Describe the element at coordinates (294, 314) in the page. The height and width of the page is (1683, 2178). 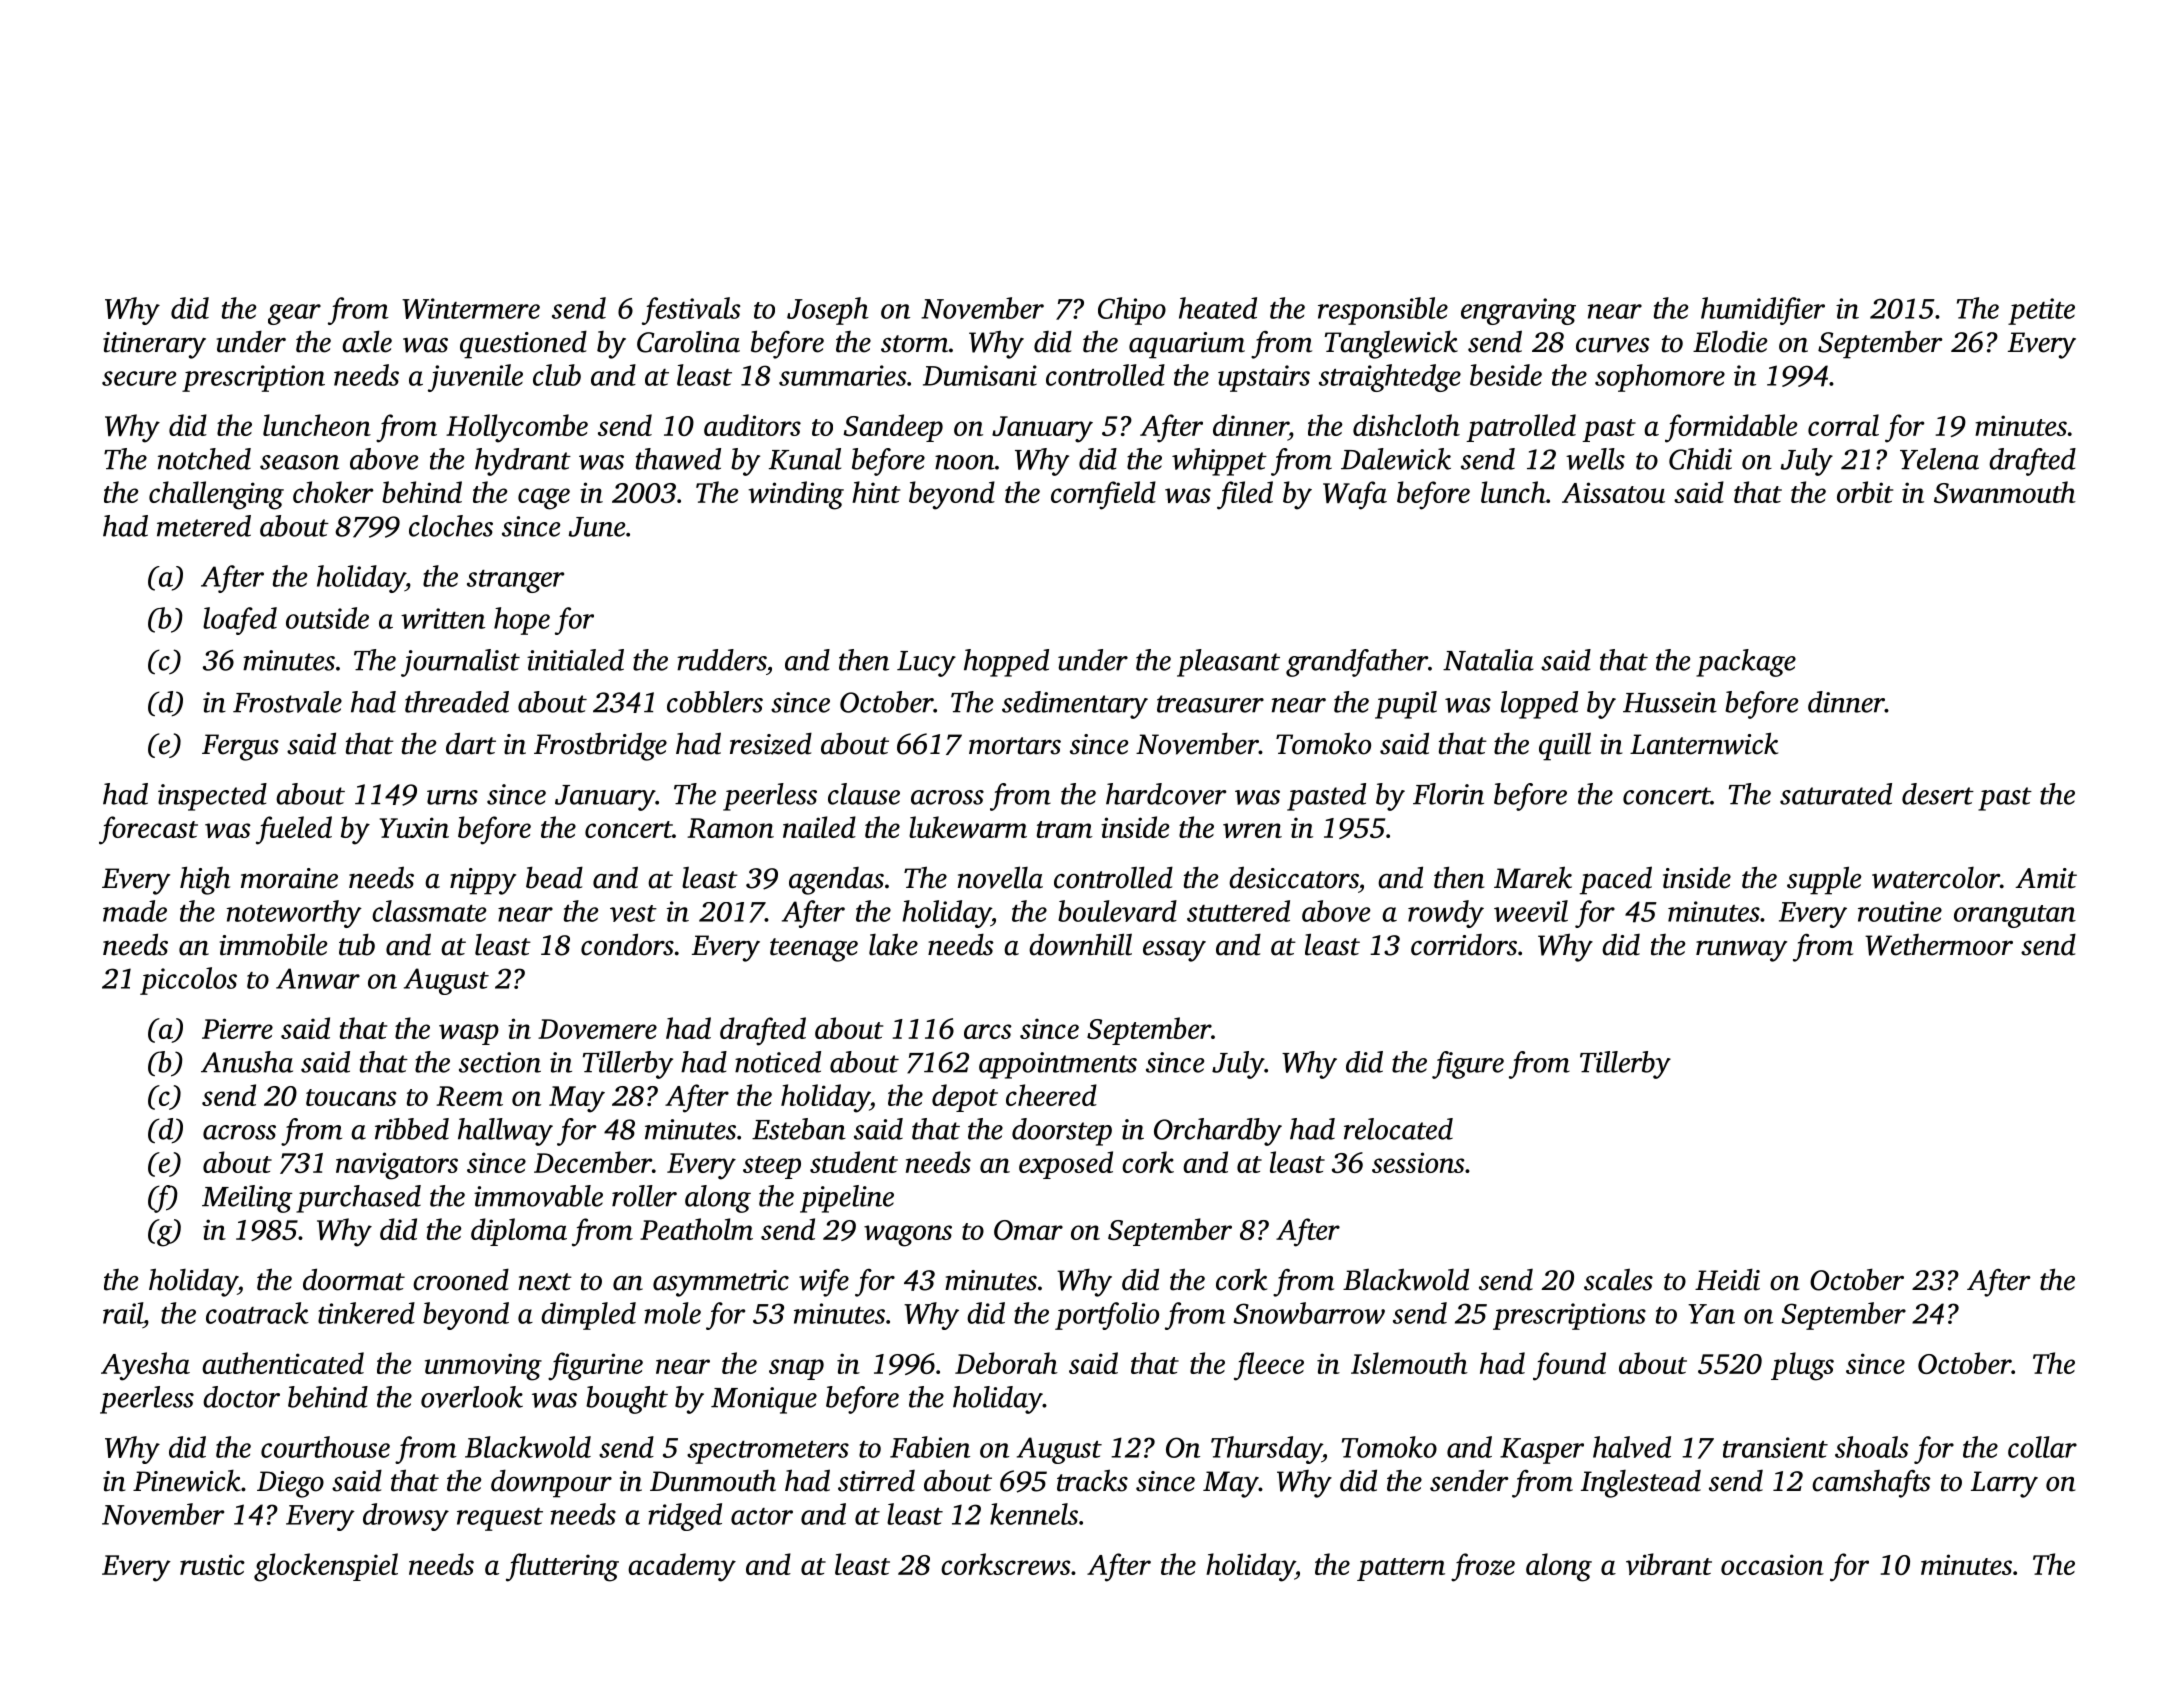
I see `gear` at that location.
